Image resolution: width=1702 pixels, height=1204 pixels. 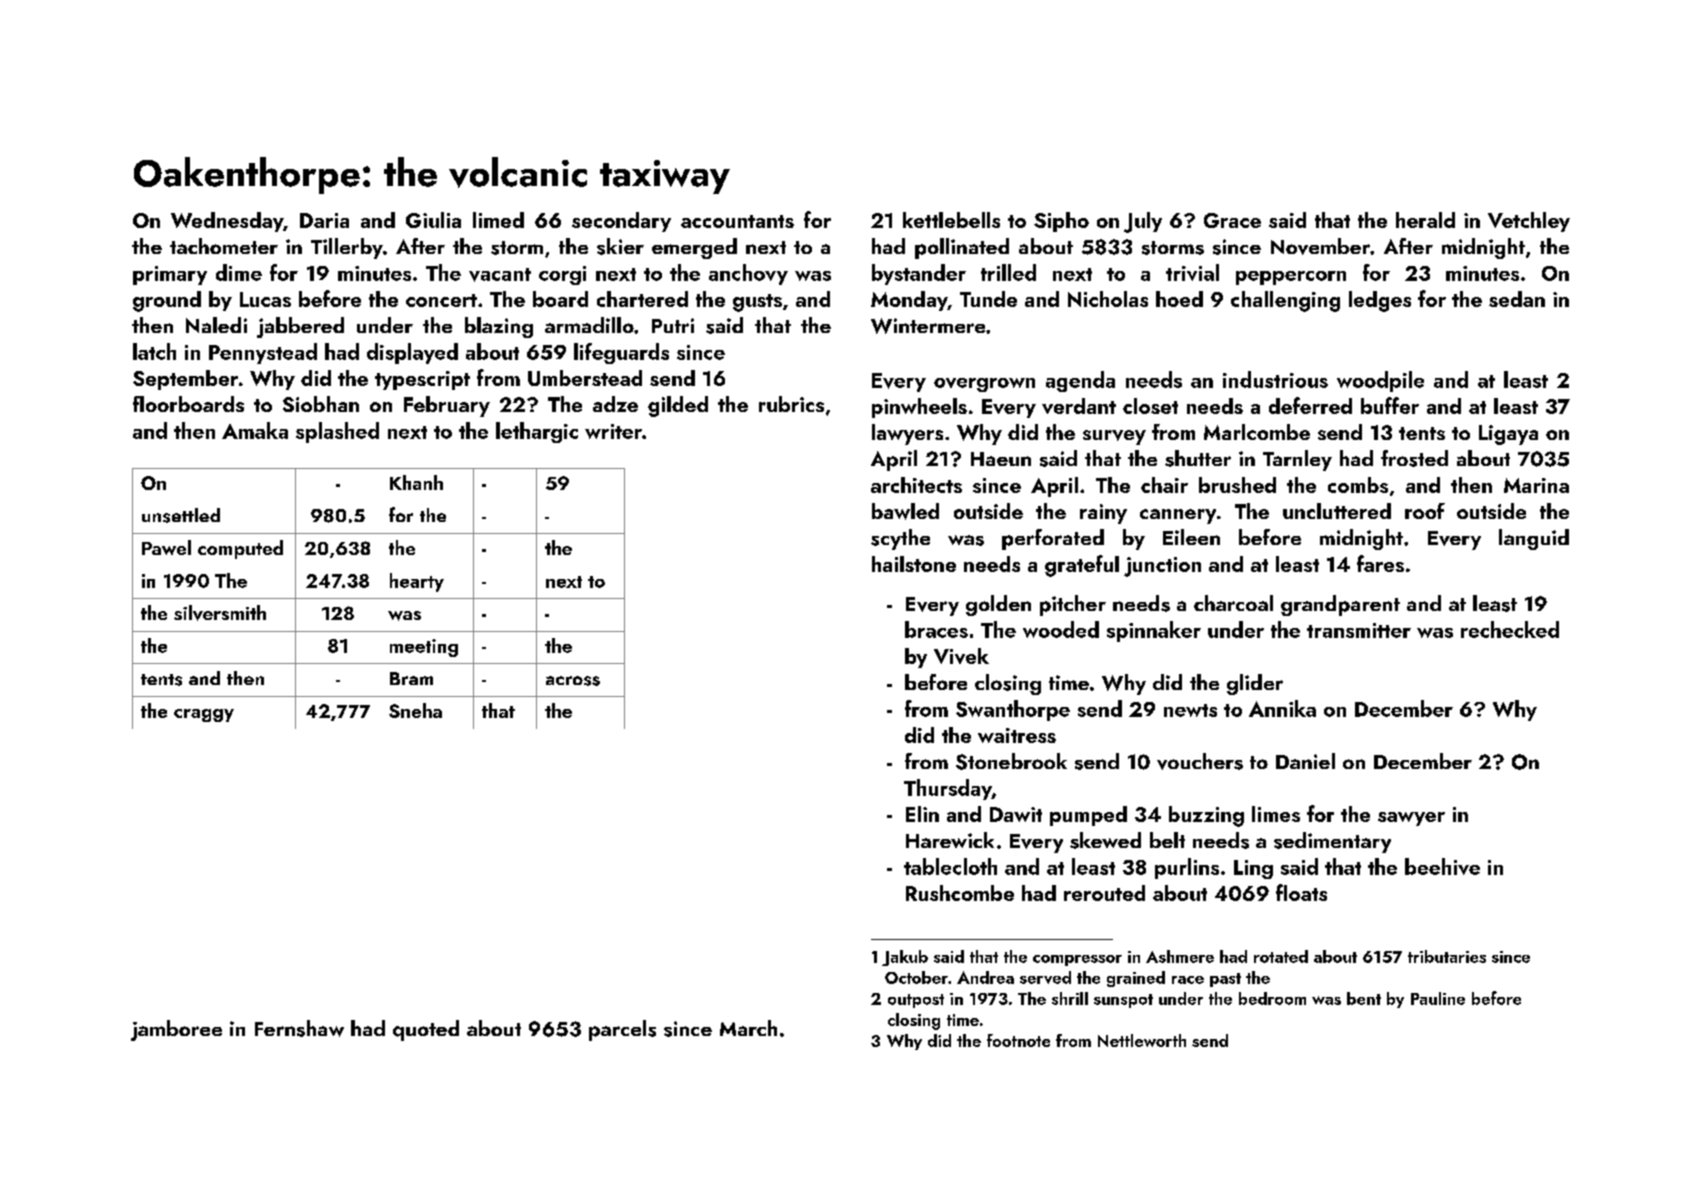 I want to click on lifeguards, so click(x=621, y=353).
